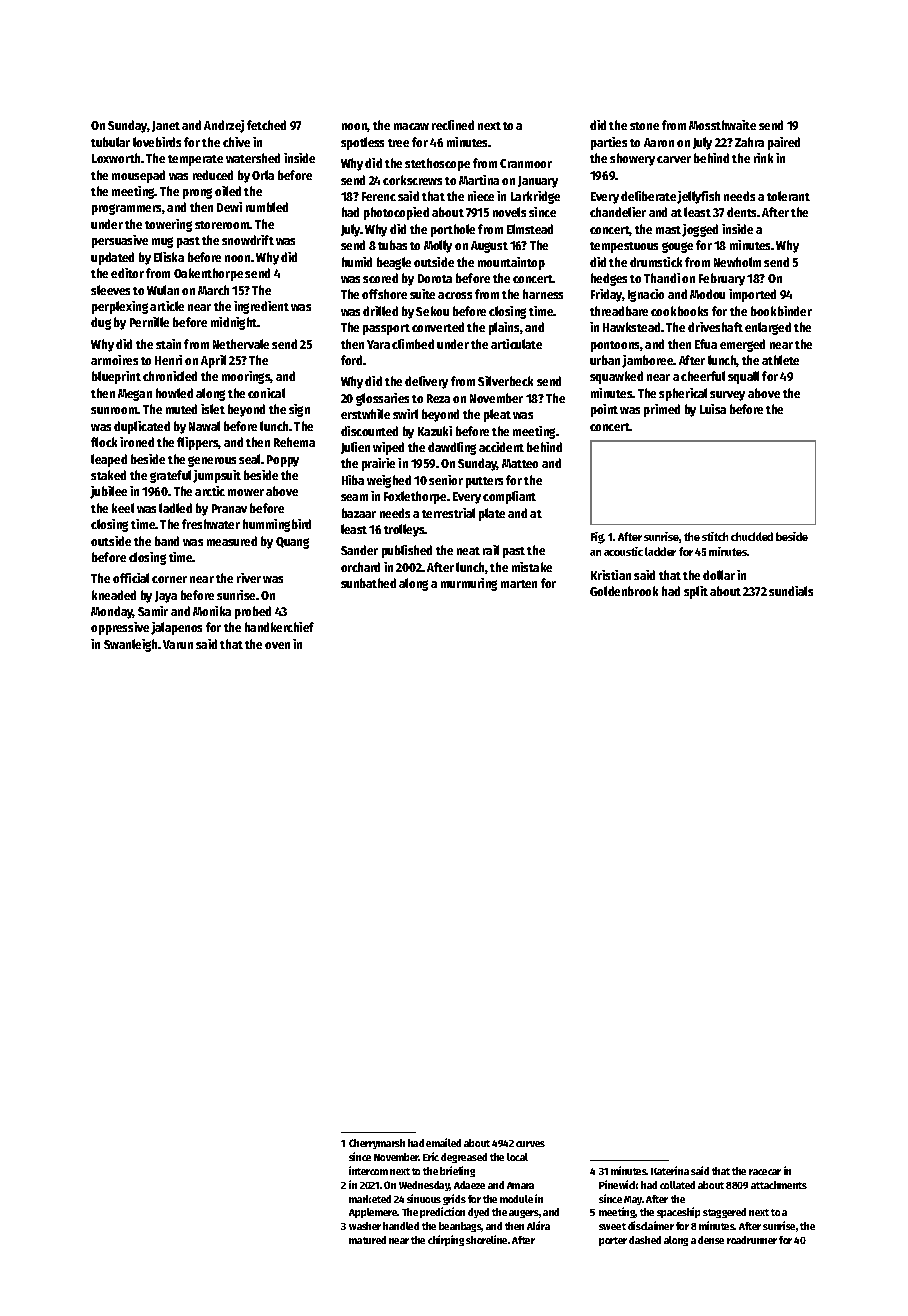 The width and height of the document is (908, 1316). What do you see at coordinates (166, 126) in the document?
I see `Janet` at bounding box center [166, 126].
